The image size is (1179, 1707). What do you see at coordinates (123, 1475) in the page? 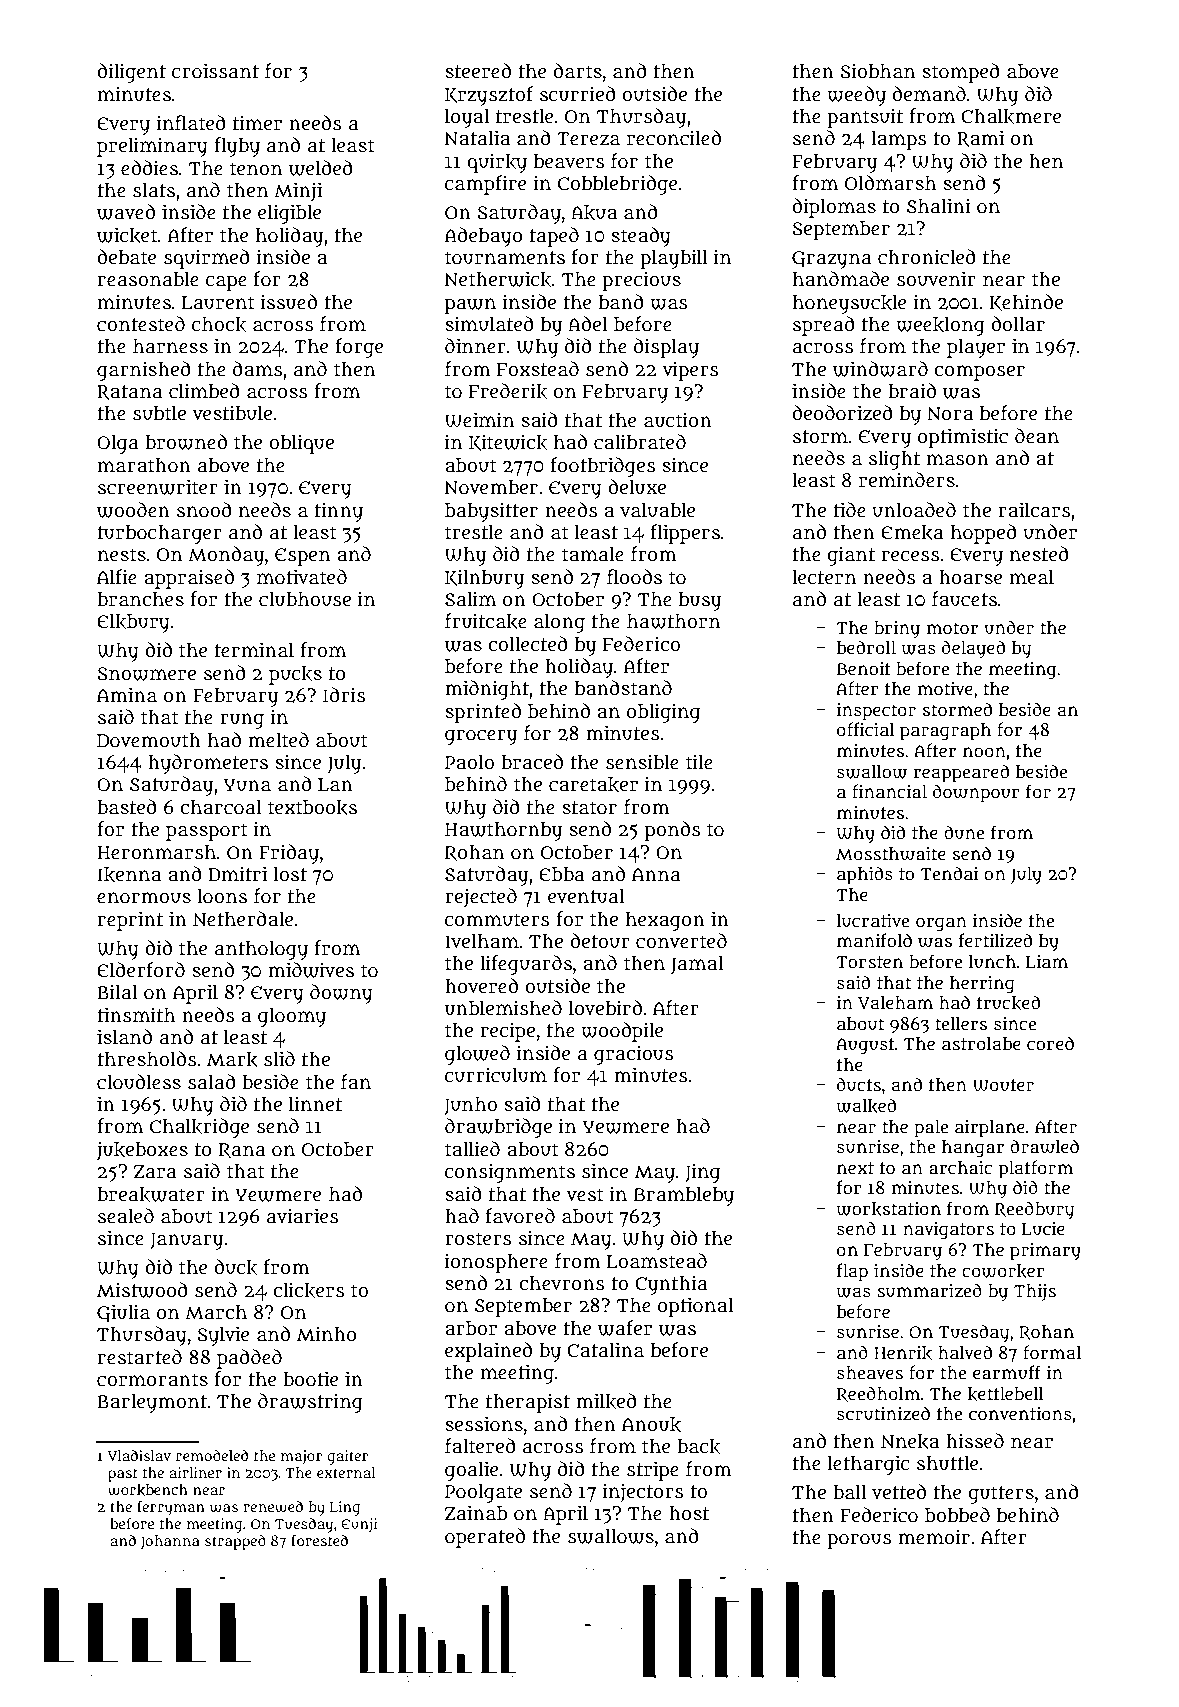
I see `past` at bounding box center [123, 1475].
